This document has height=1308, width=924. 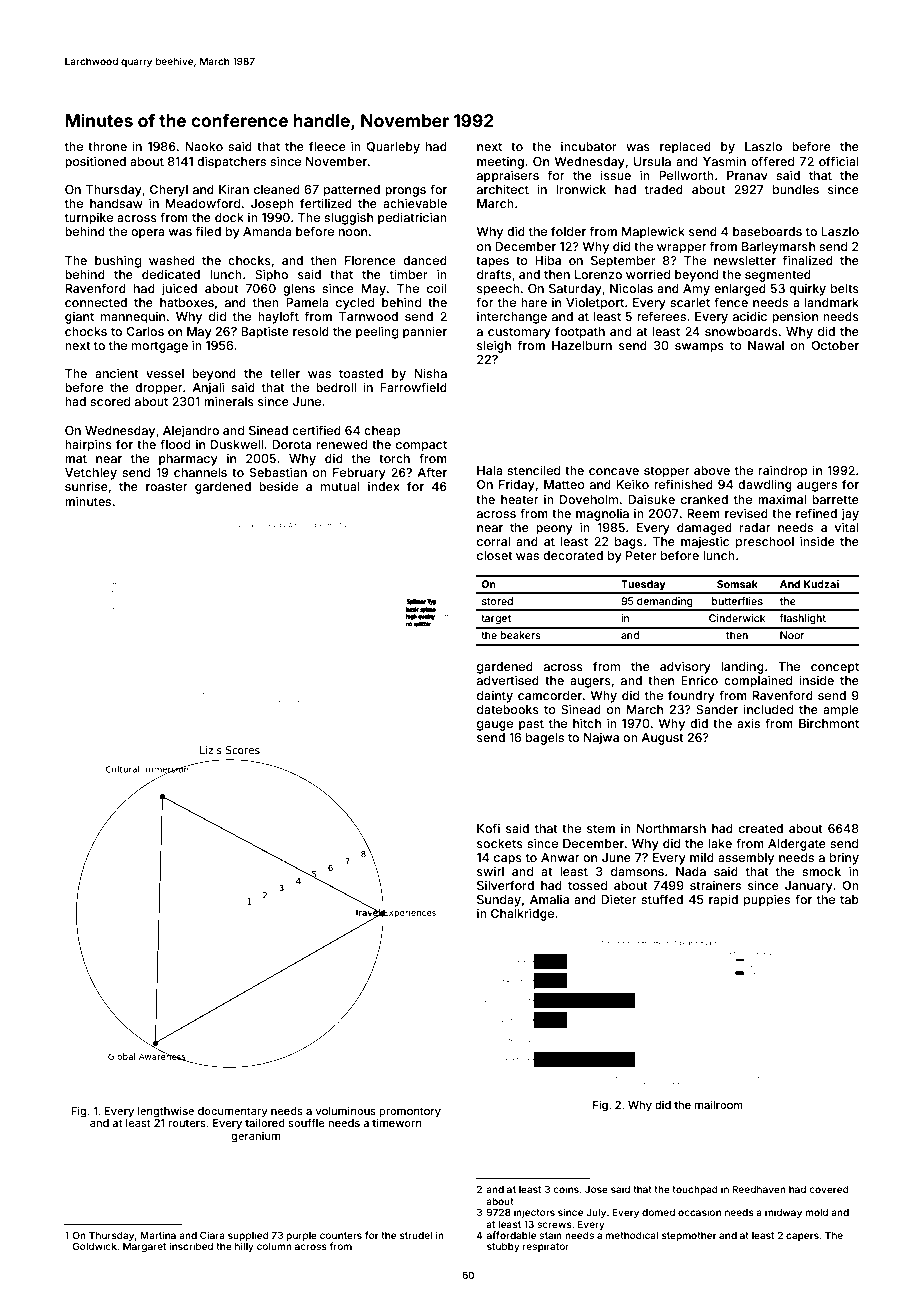 I want to click on replaced, so click(x=685, y=148).
